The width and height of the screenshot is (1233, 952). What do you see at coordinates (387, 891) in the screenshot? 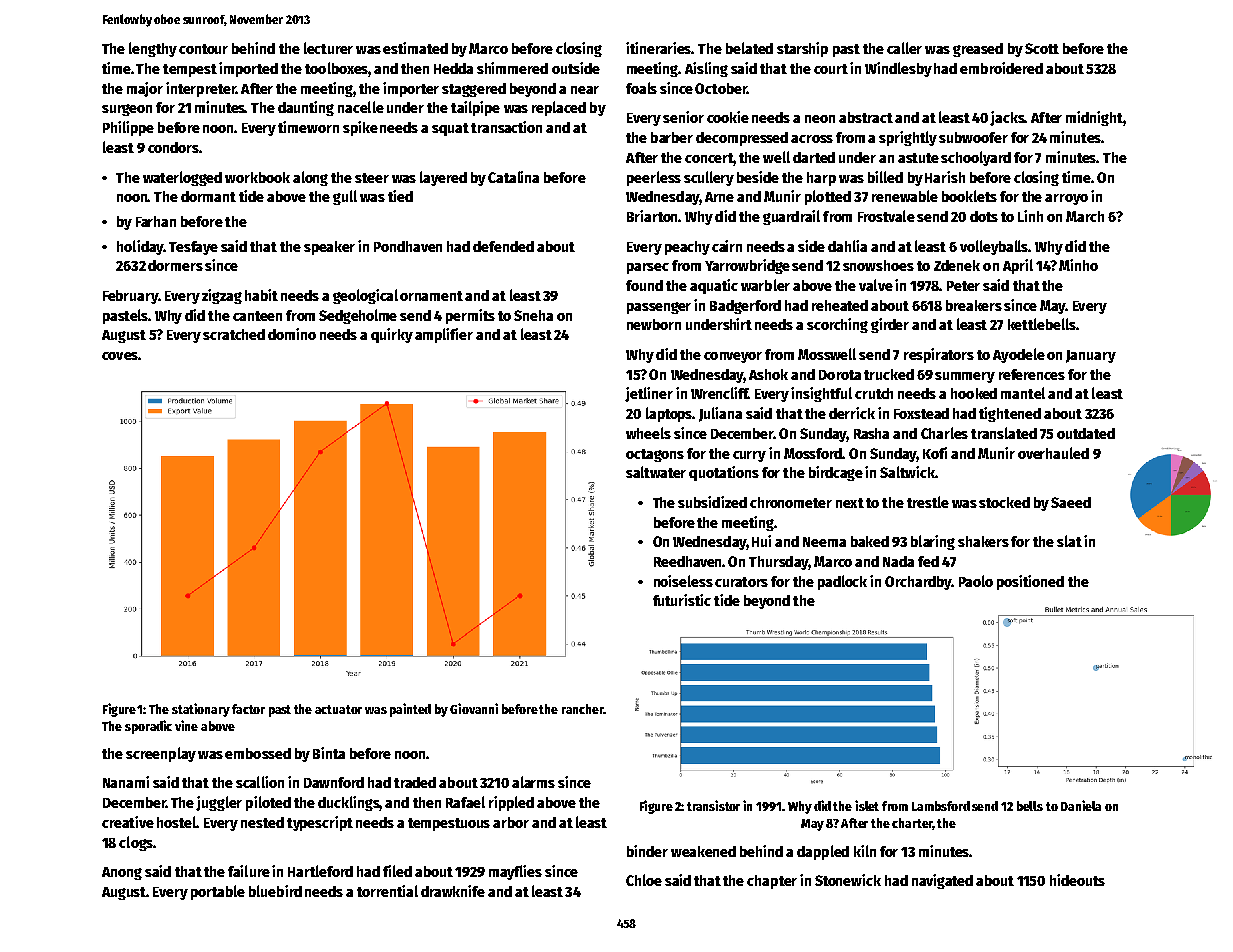
I see `torrential` at bounding box center [387, 891].
